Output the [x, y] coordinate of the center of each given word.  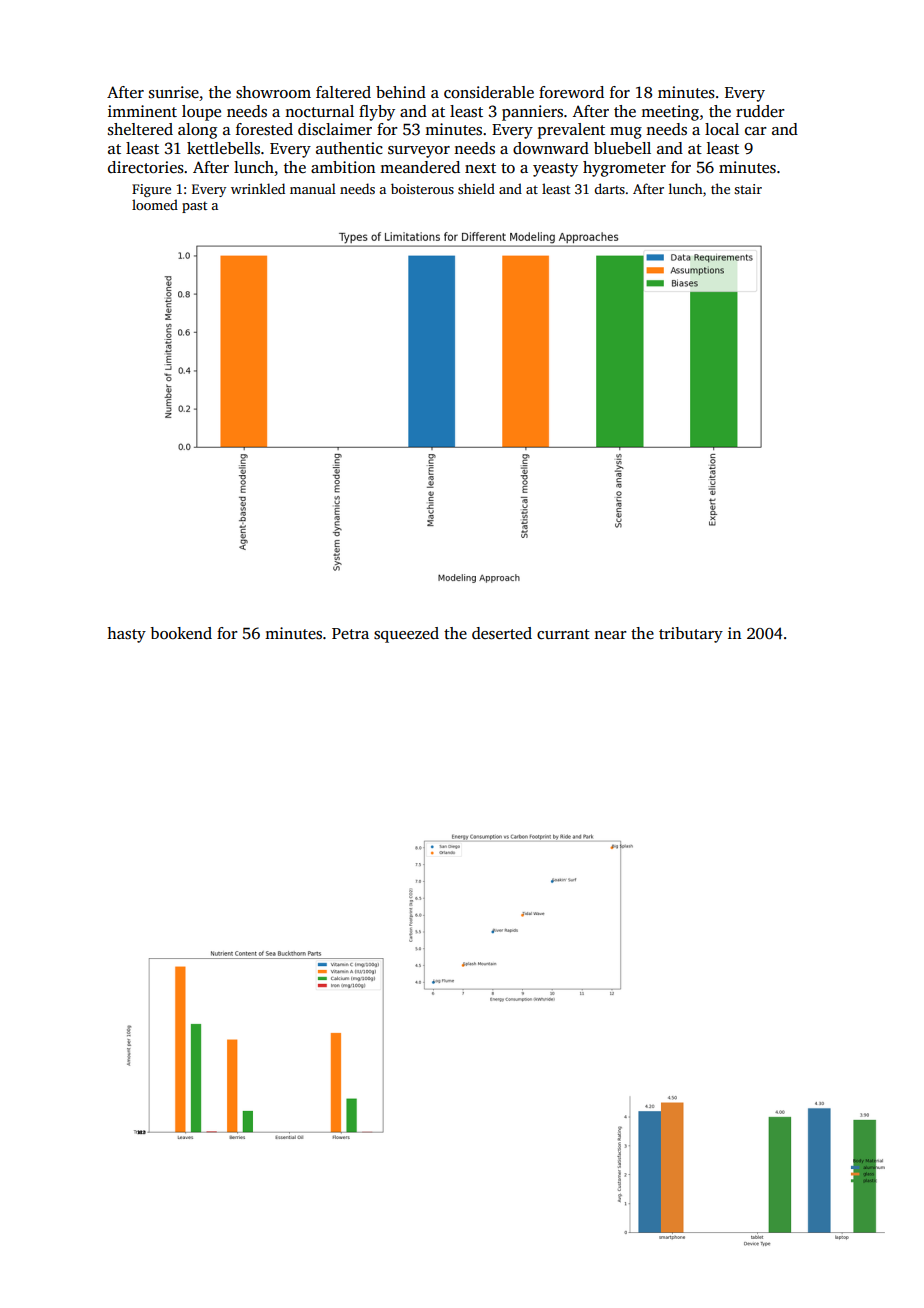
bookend [181, 633]
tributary [691, 635]
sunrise [174, 92]
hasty [126, 635]
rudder [760, 111]
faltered [343, 92]
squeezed [406, 635]
